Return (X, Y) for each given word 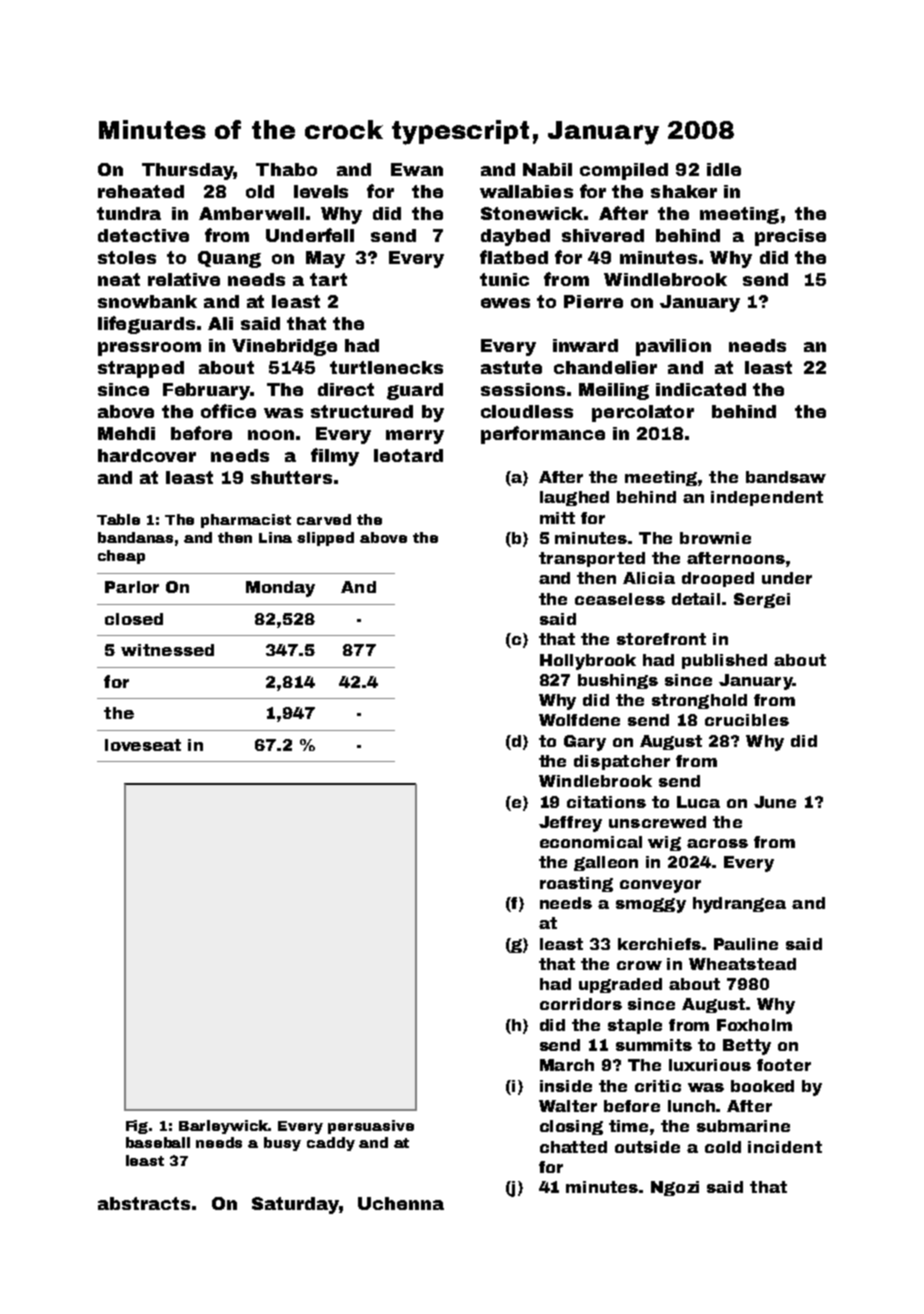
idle (724, 169)
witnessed (167, 650)
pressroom (149, 349)
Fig (137, 1127)
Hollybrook (588, 662)
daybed (515, 237)
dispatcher (622, 762)
